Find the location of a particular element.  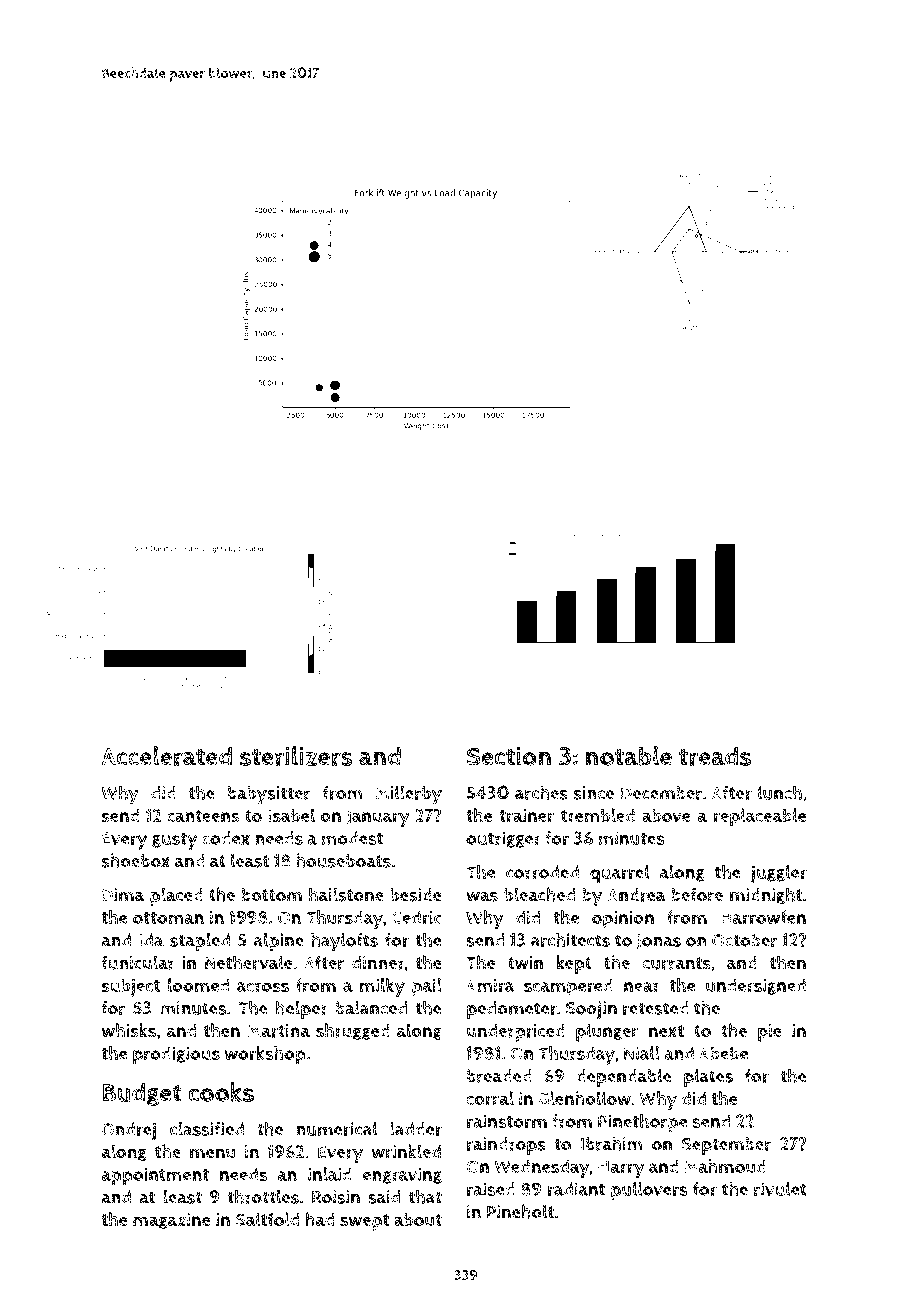

Glenhollow is located at coordinates (584, 1098).
